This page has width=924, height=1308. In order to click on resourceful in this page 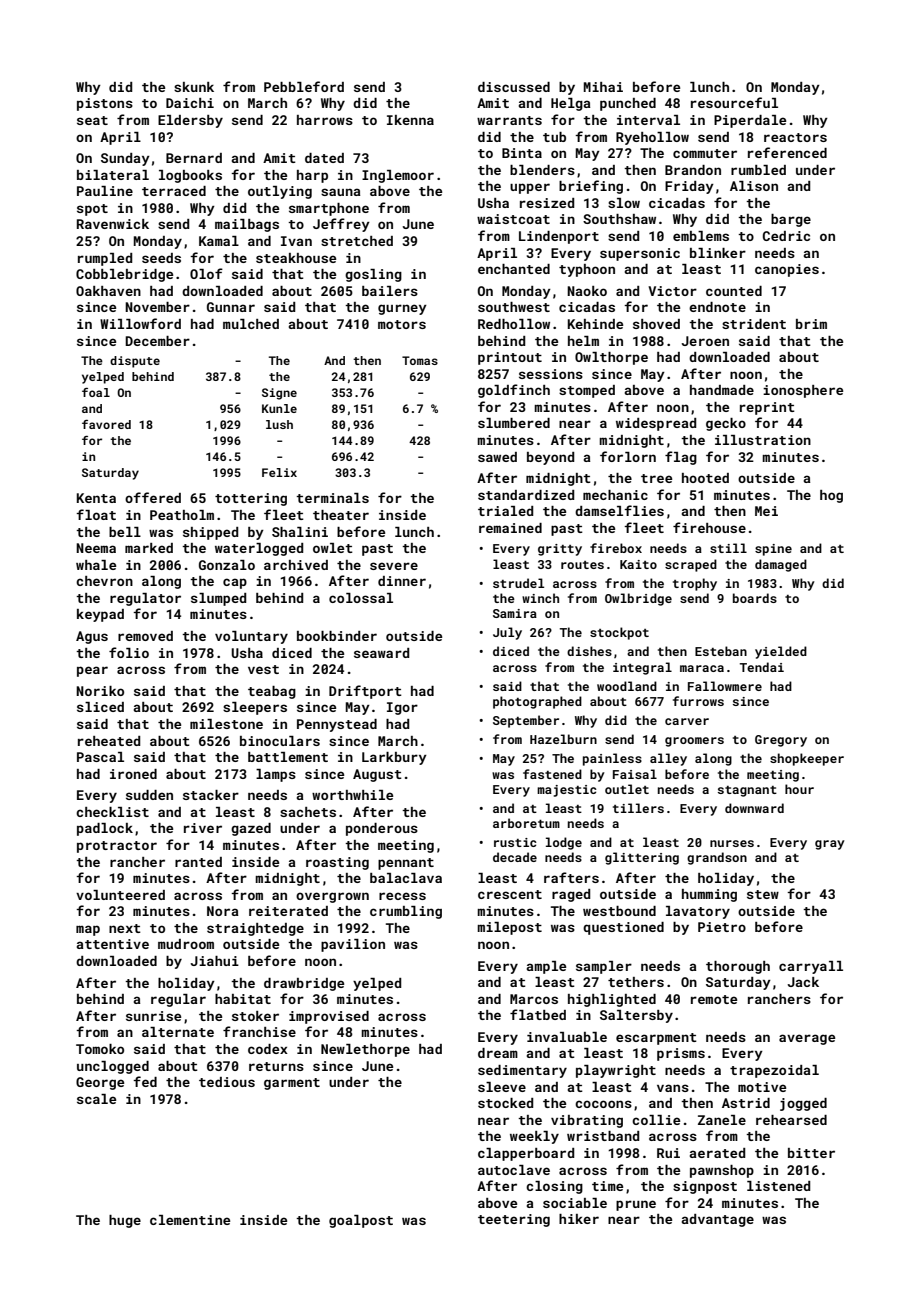, I will do `click(734, 102)`.
